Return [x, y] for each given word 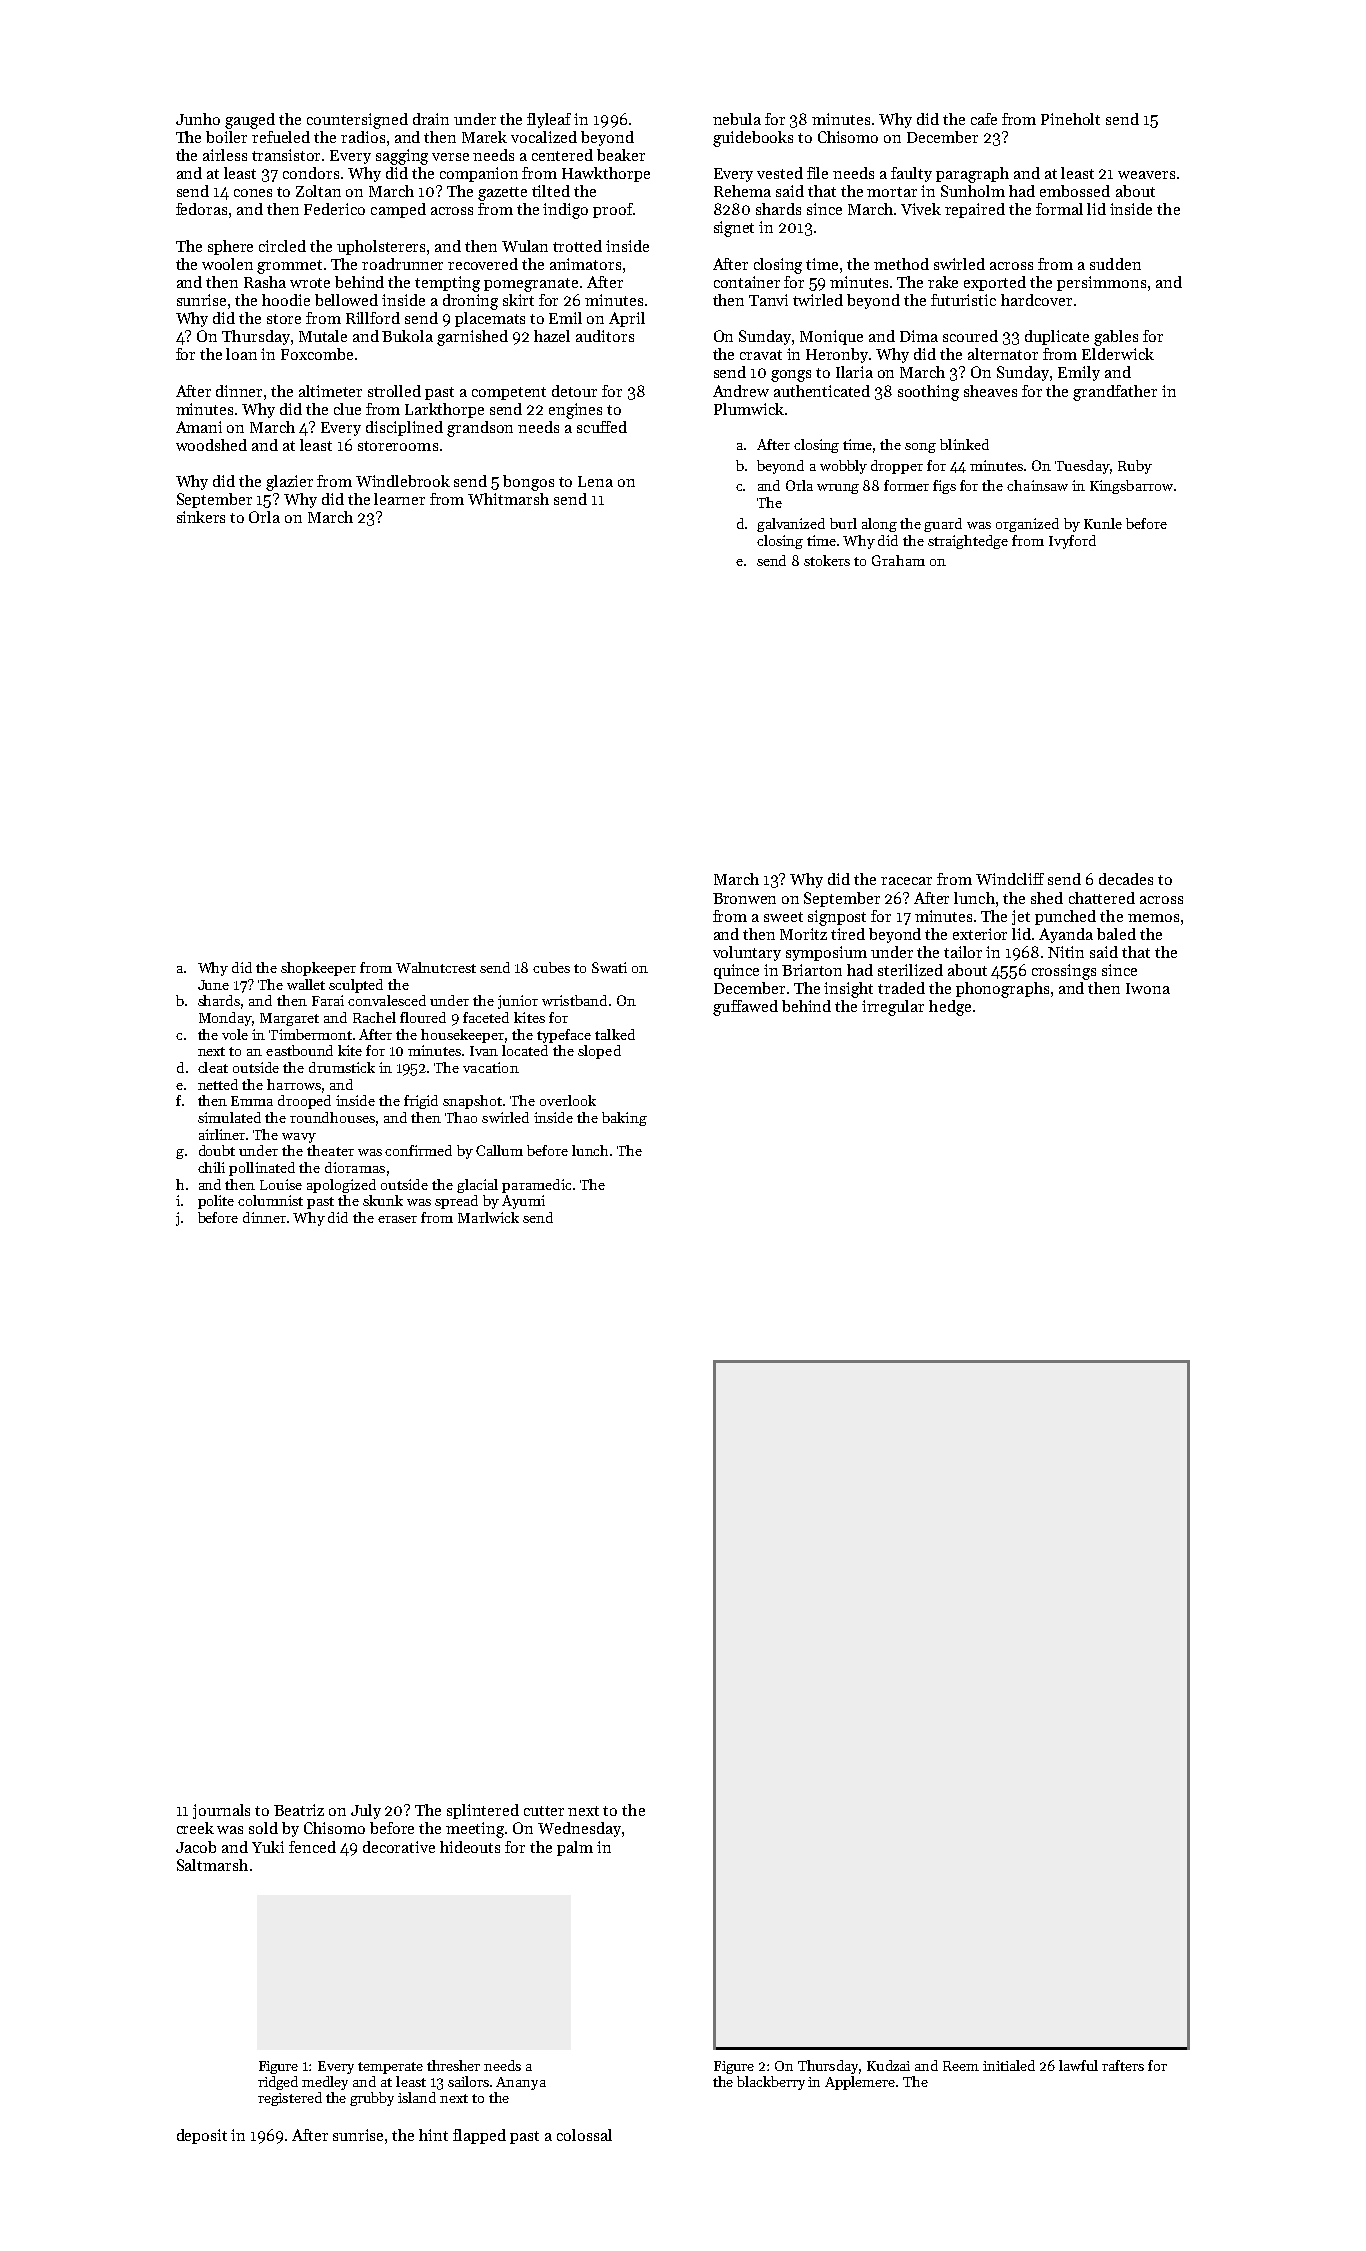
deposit [202, 2136]
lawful [1078, 2065]
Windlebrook [403, 481]
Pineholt [1070, 119]
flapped [479, 2136]
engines [575, 411]
